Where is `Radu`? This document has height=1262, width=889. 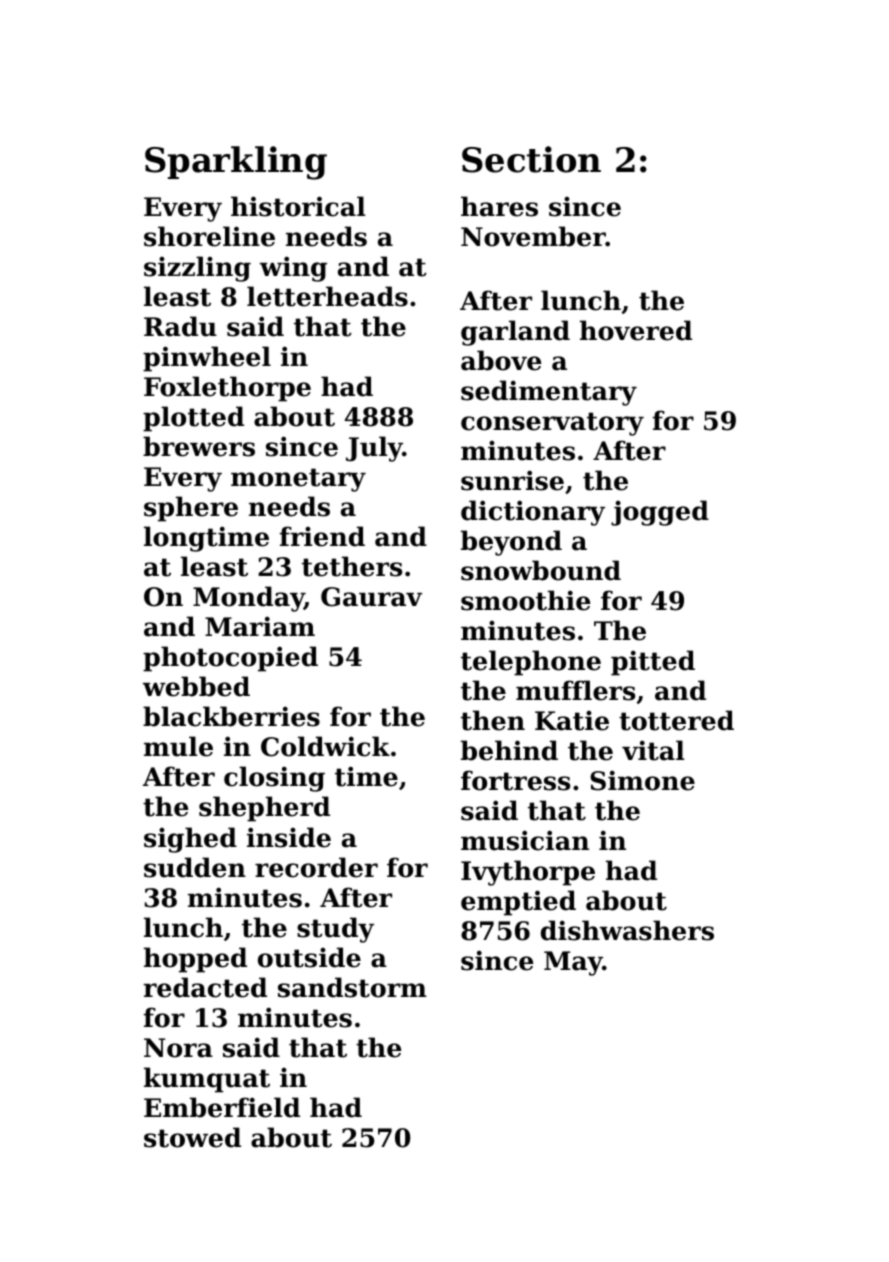 Radu is located at coordinates (180, 326).
